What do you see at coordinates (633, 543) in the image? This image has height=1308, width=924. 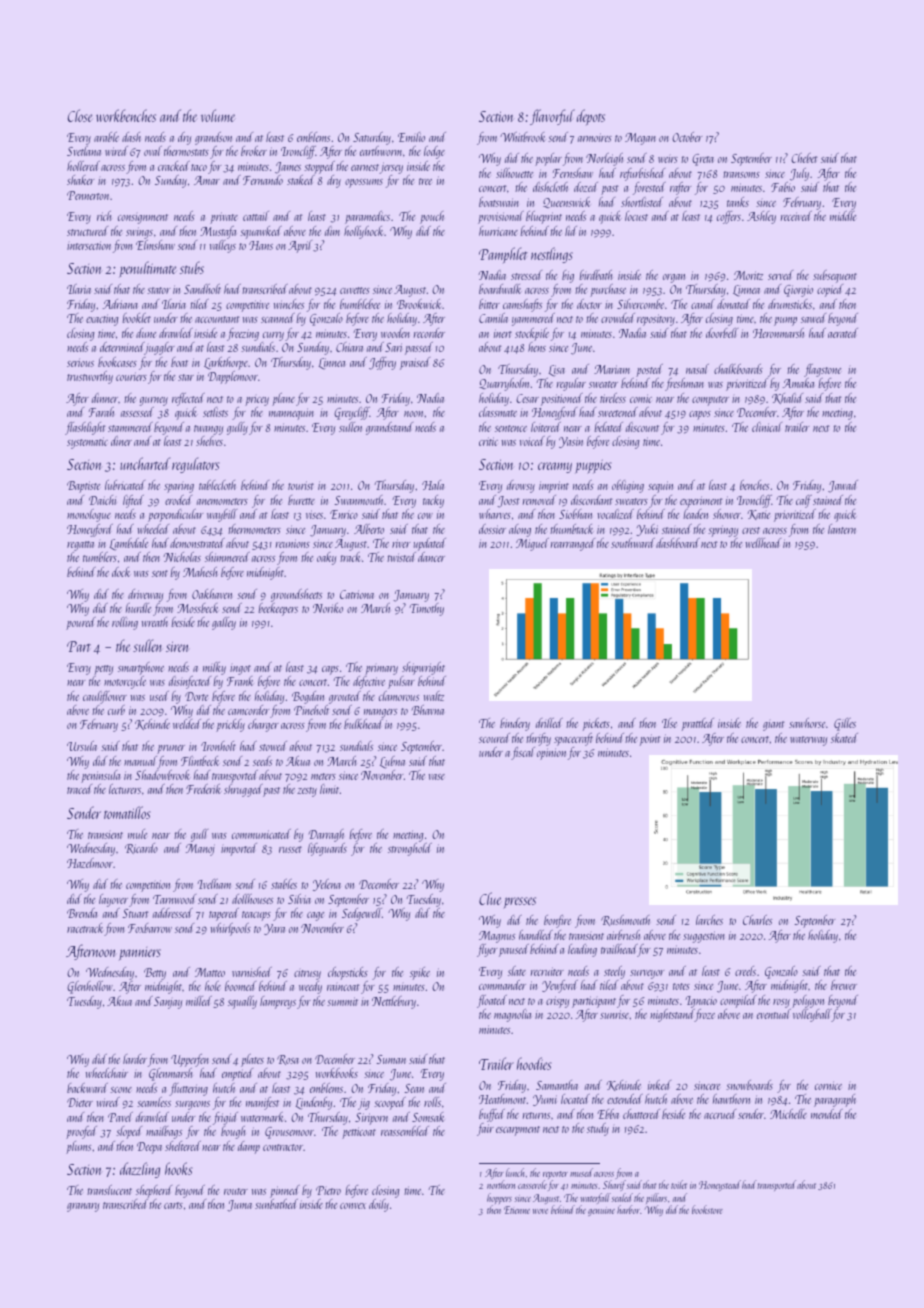 I see `southward` at bounding box center [633, 543].
